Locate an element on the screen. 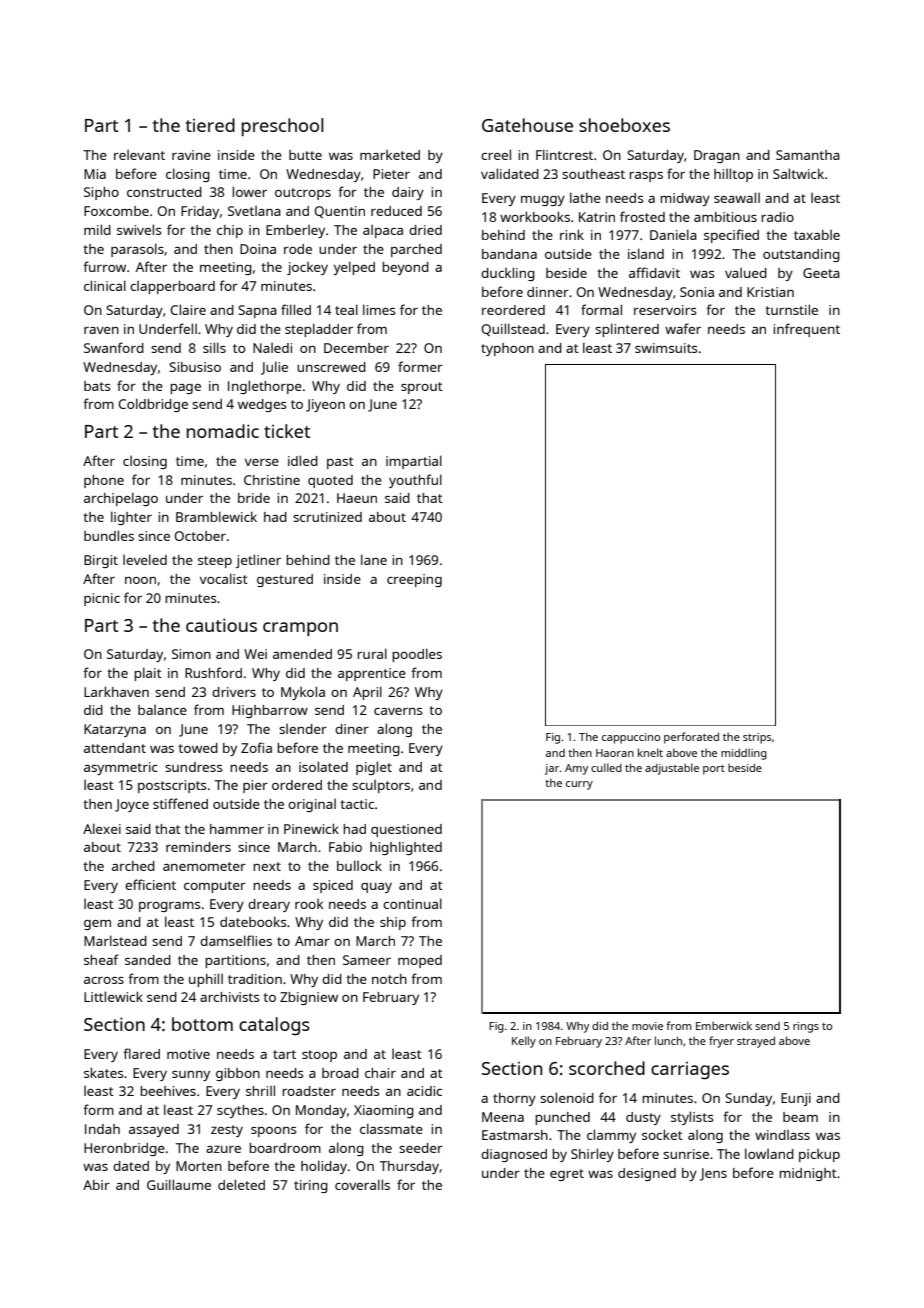 Image resolution: width=924 pixels, height=1308 pixels. Meena is located at coordinates (503, 1117).
